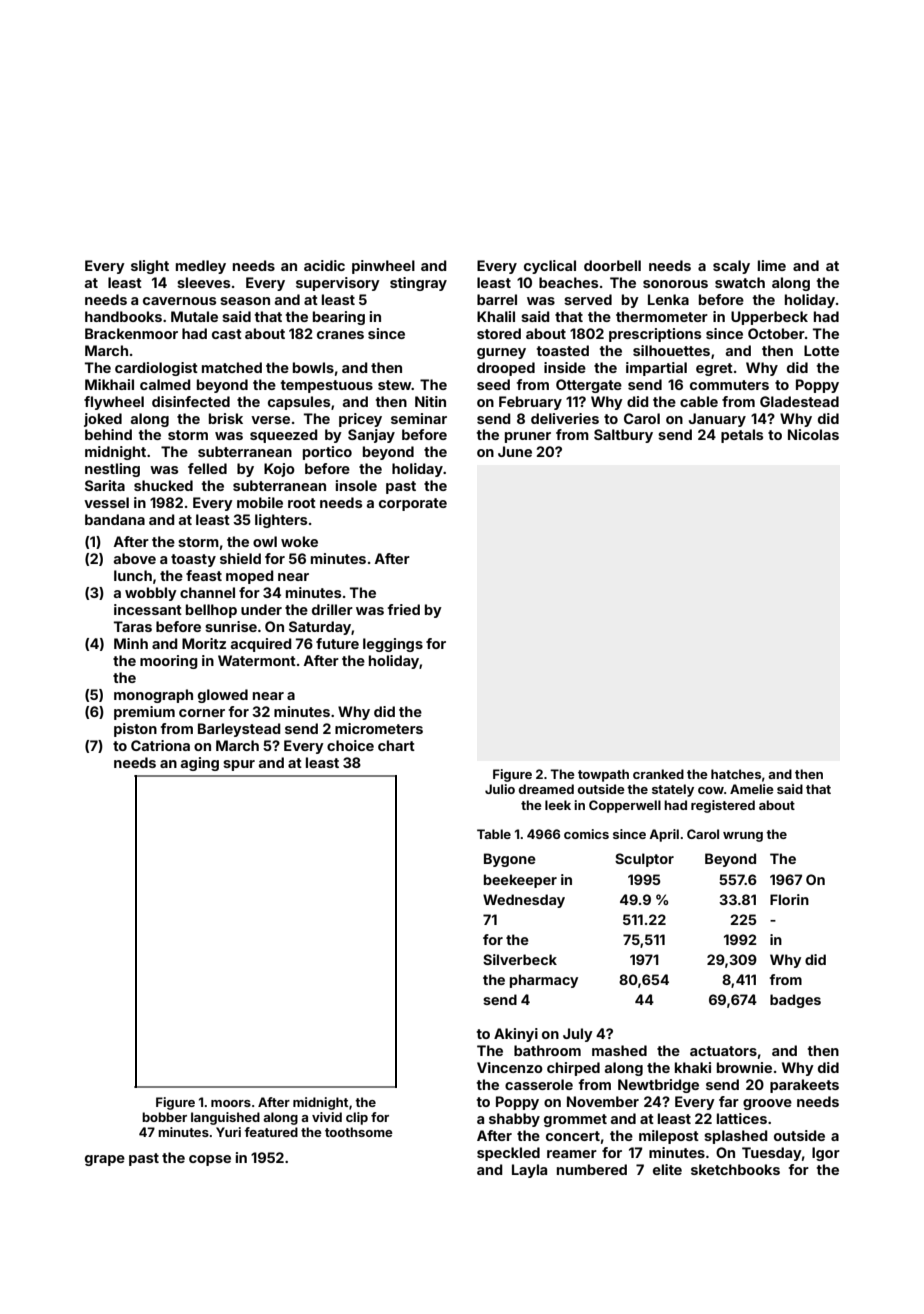 The height and width of the screenshot is (1314, 924). I want to click on Florin, so click(789, 899).
